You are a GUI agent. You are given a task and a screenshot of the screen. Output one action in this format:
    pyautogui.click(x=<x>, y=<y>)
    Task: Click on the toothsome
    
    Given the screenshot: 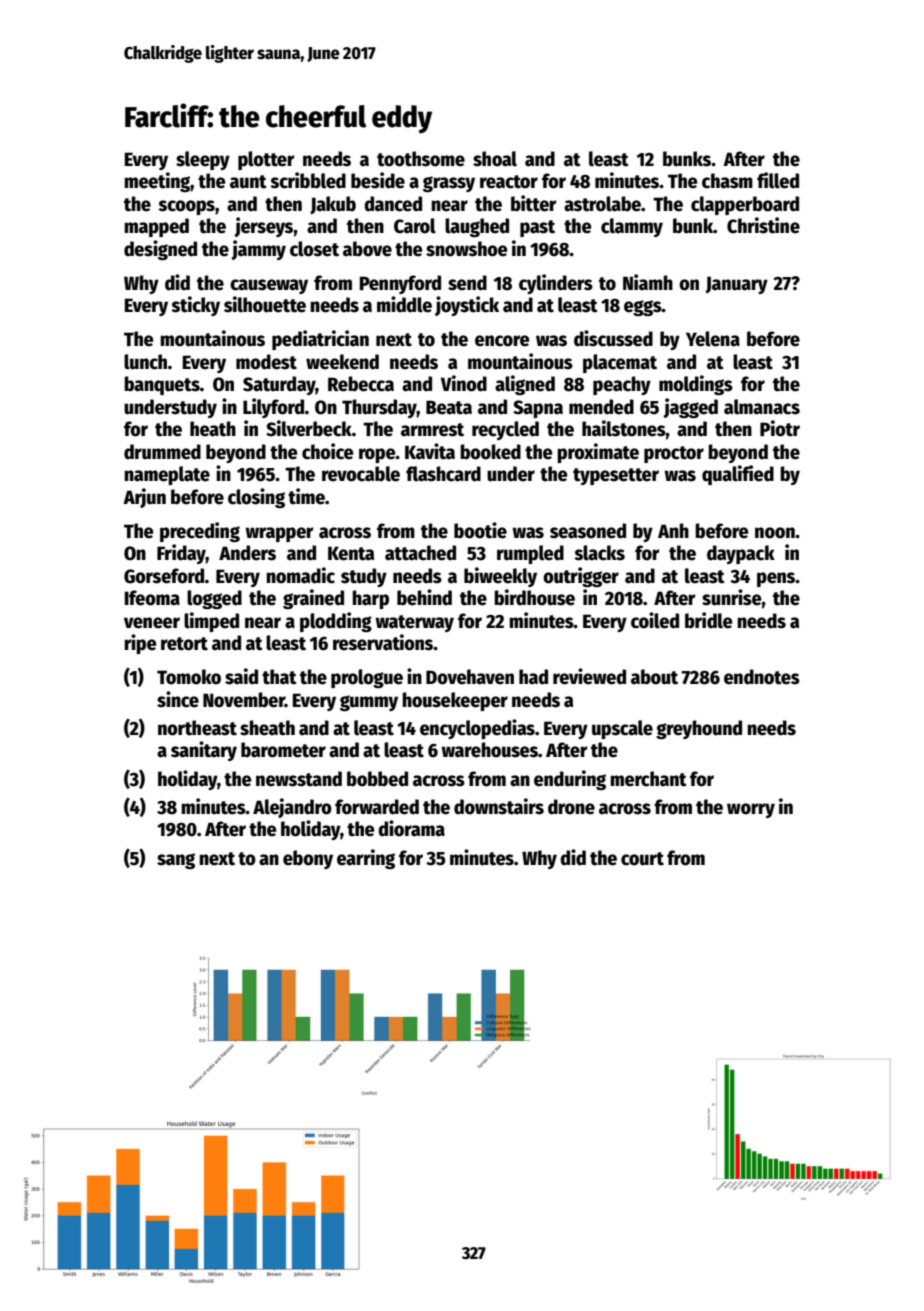 What is the action you would take?
    pyautogui.click(x=421, y=159)
